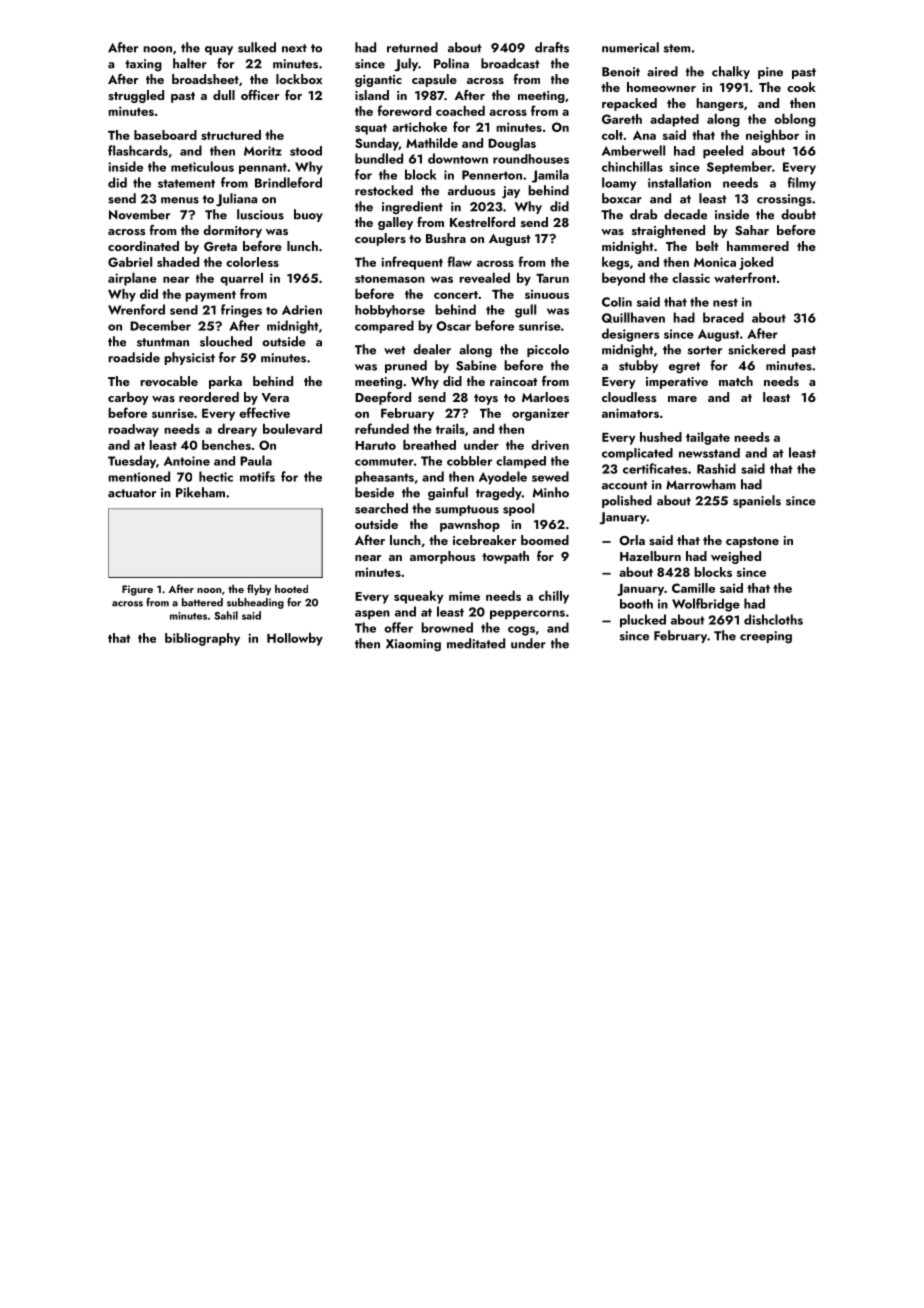  I want to click on braced, so click(723, 317).
